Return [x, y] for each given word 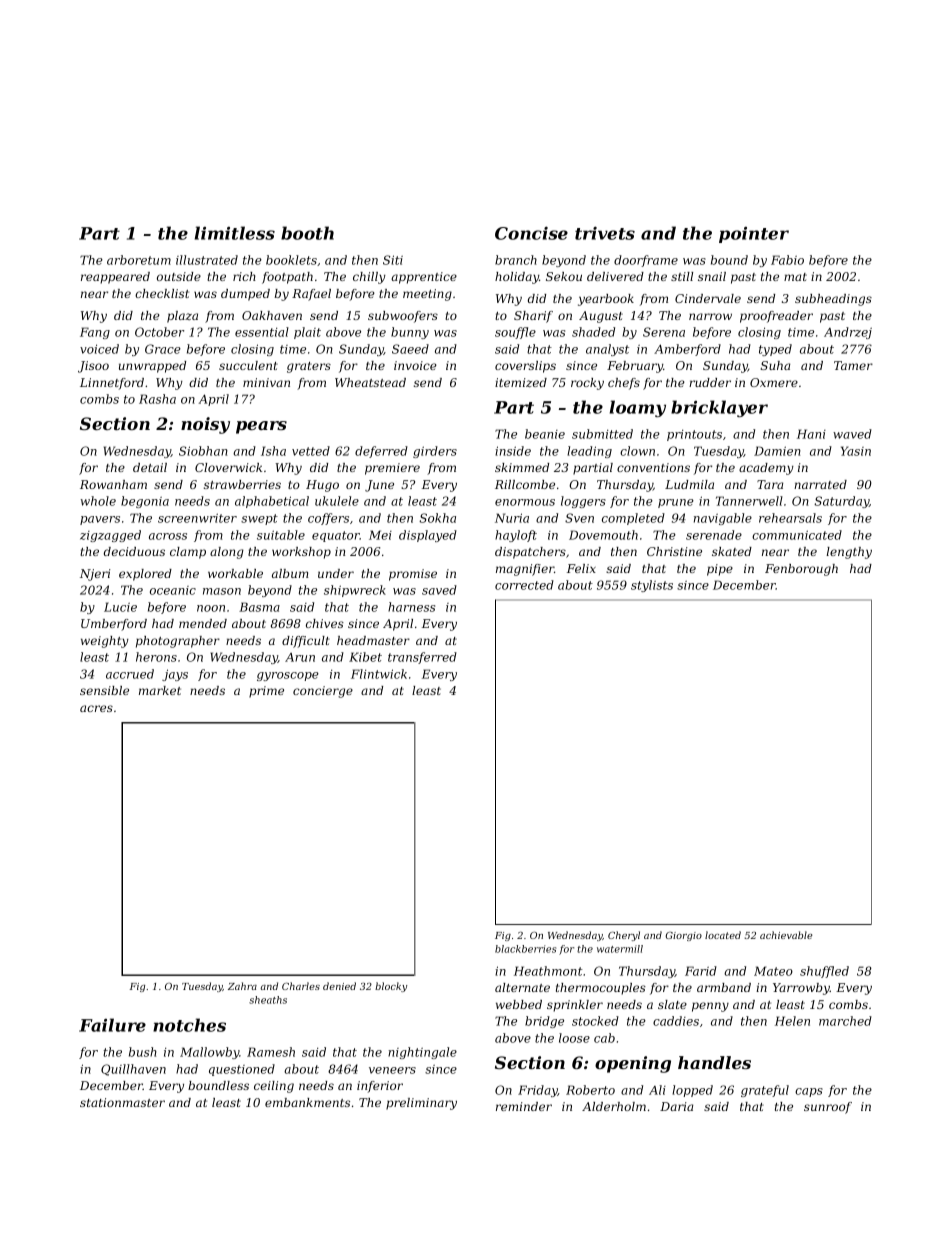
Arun [300, 657]
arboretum [139, 260]
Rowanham [113, 484]
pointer [754, 235]
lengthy [849, 553]
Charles [301, 986]
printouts [694, 435]
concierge [323, 692]
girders [435, 452]
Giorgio [683, 936]
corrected [524, 585]
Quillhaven [133, 1070]
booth [307, 233]
